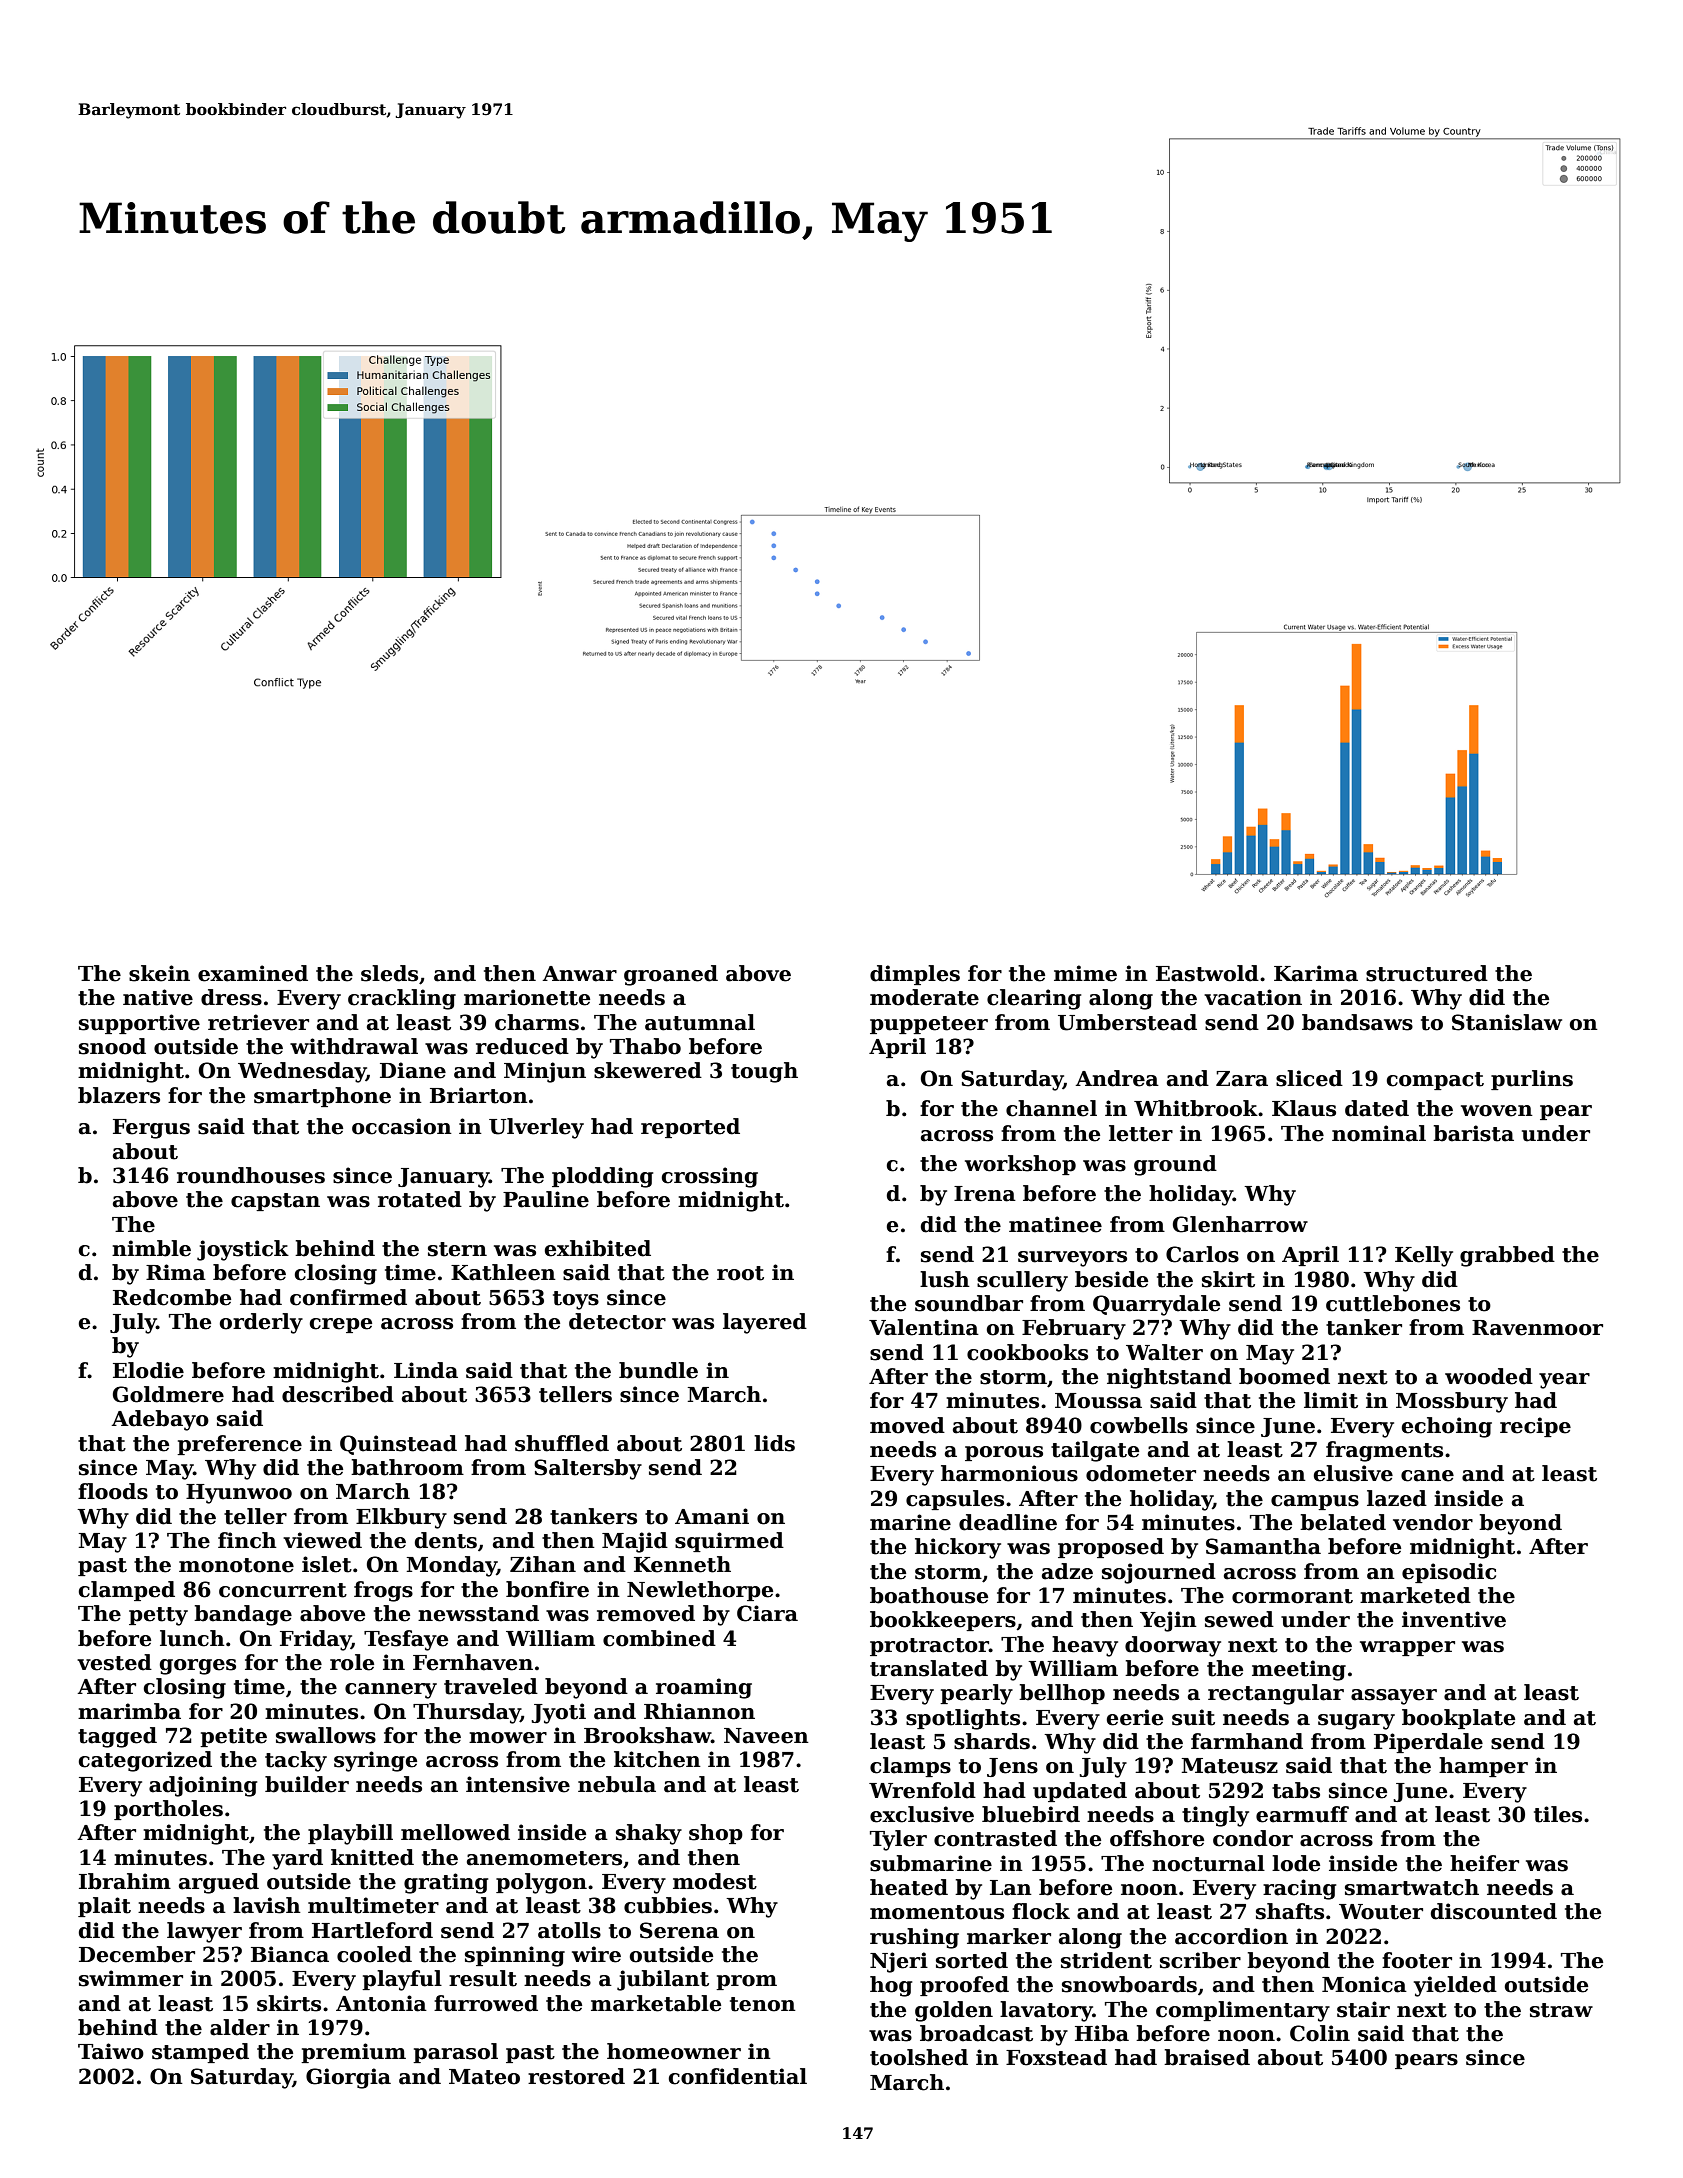 This document has height=2178, width=1683. What do you see at coordinates (383, 1591) in the document?
I see `frogs` at bounding box center [383, 1591].
